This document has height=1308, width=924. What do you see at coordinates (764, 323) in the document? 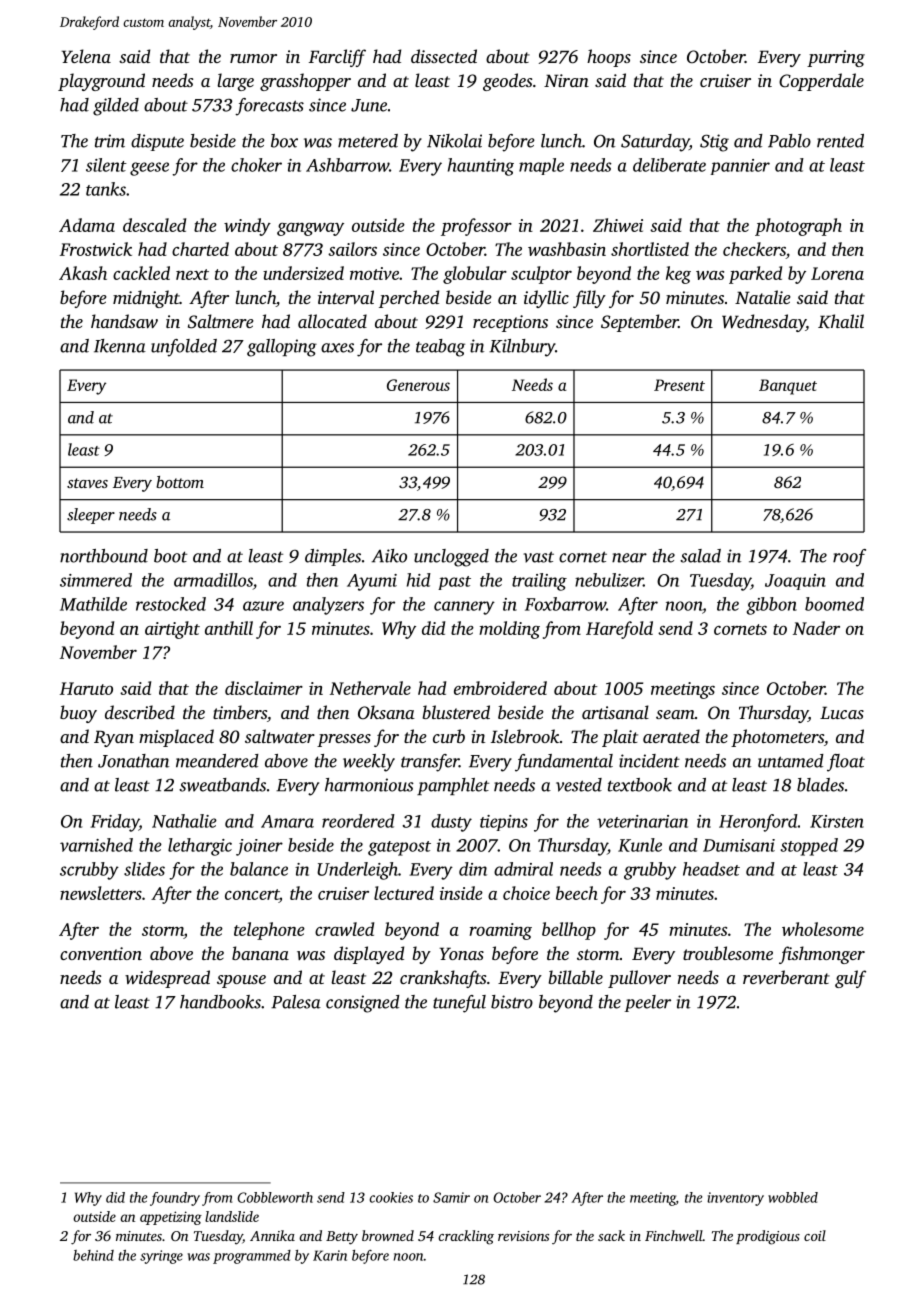
I see `Wednesday` at bounding box center [764, 323].
